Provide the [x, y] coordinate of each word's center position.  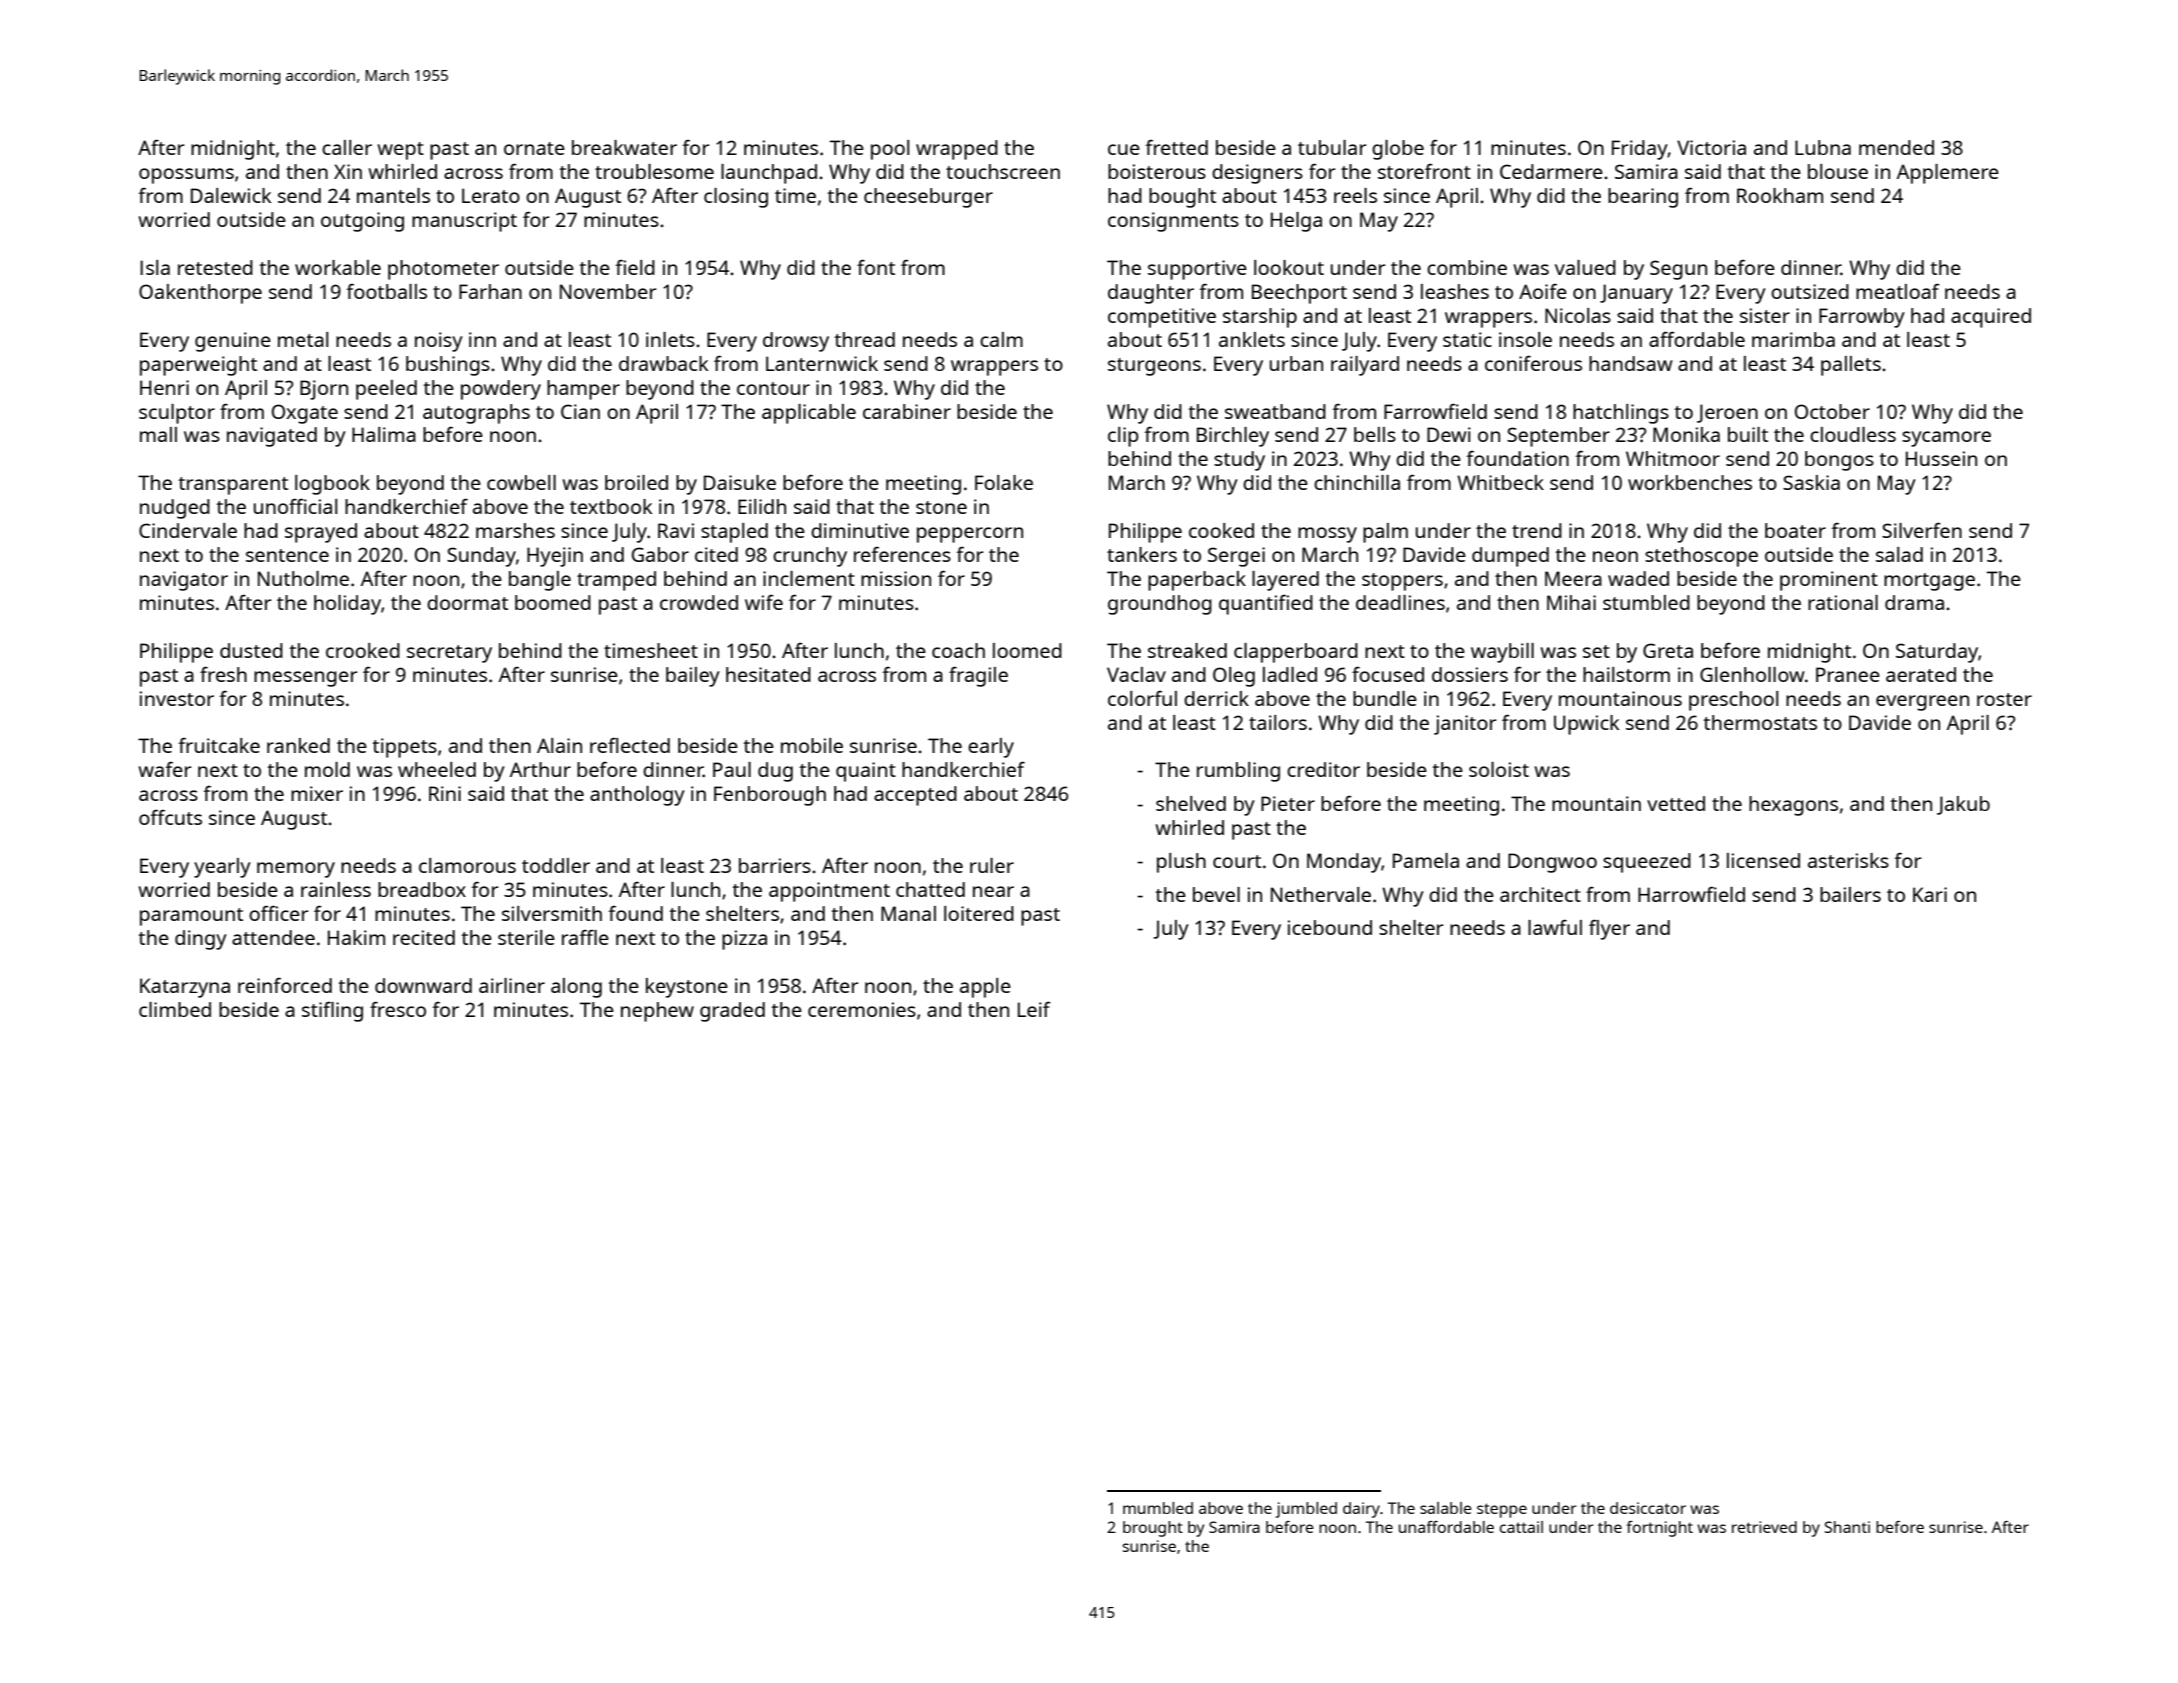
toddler [556, 865]
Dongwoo [1552, 863]
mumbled [1158, 1508]
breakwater [624, 147]
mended [1896, 147]
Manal [908, 913]
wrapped [957, 150]
